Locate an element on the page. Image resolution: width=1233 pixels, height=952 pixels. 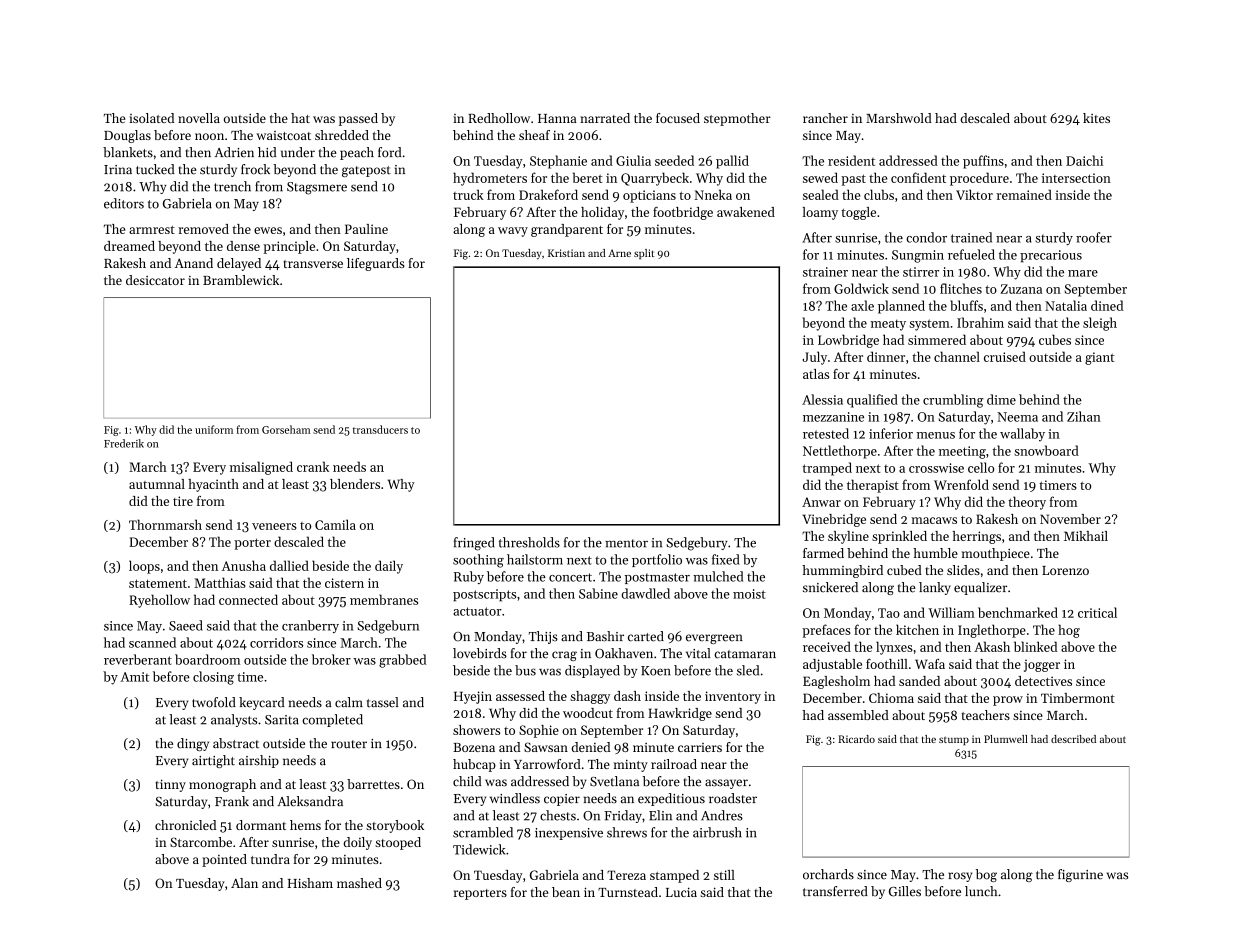
figurine is located at coordinates (1080, 875).
